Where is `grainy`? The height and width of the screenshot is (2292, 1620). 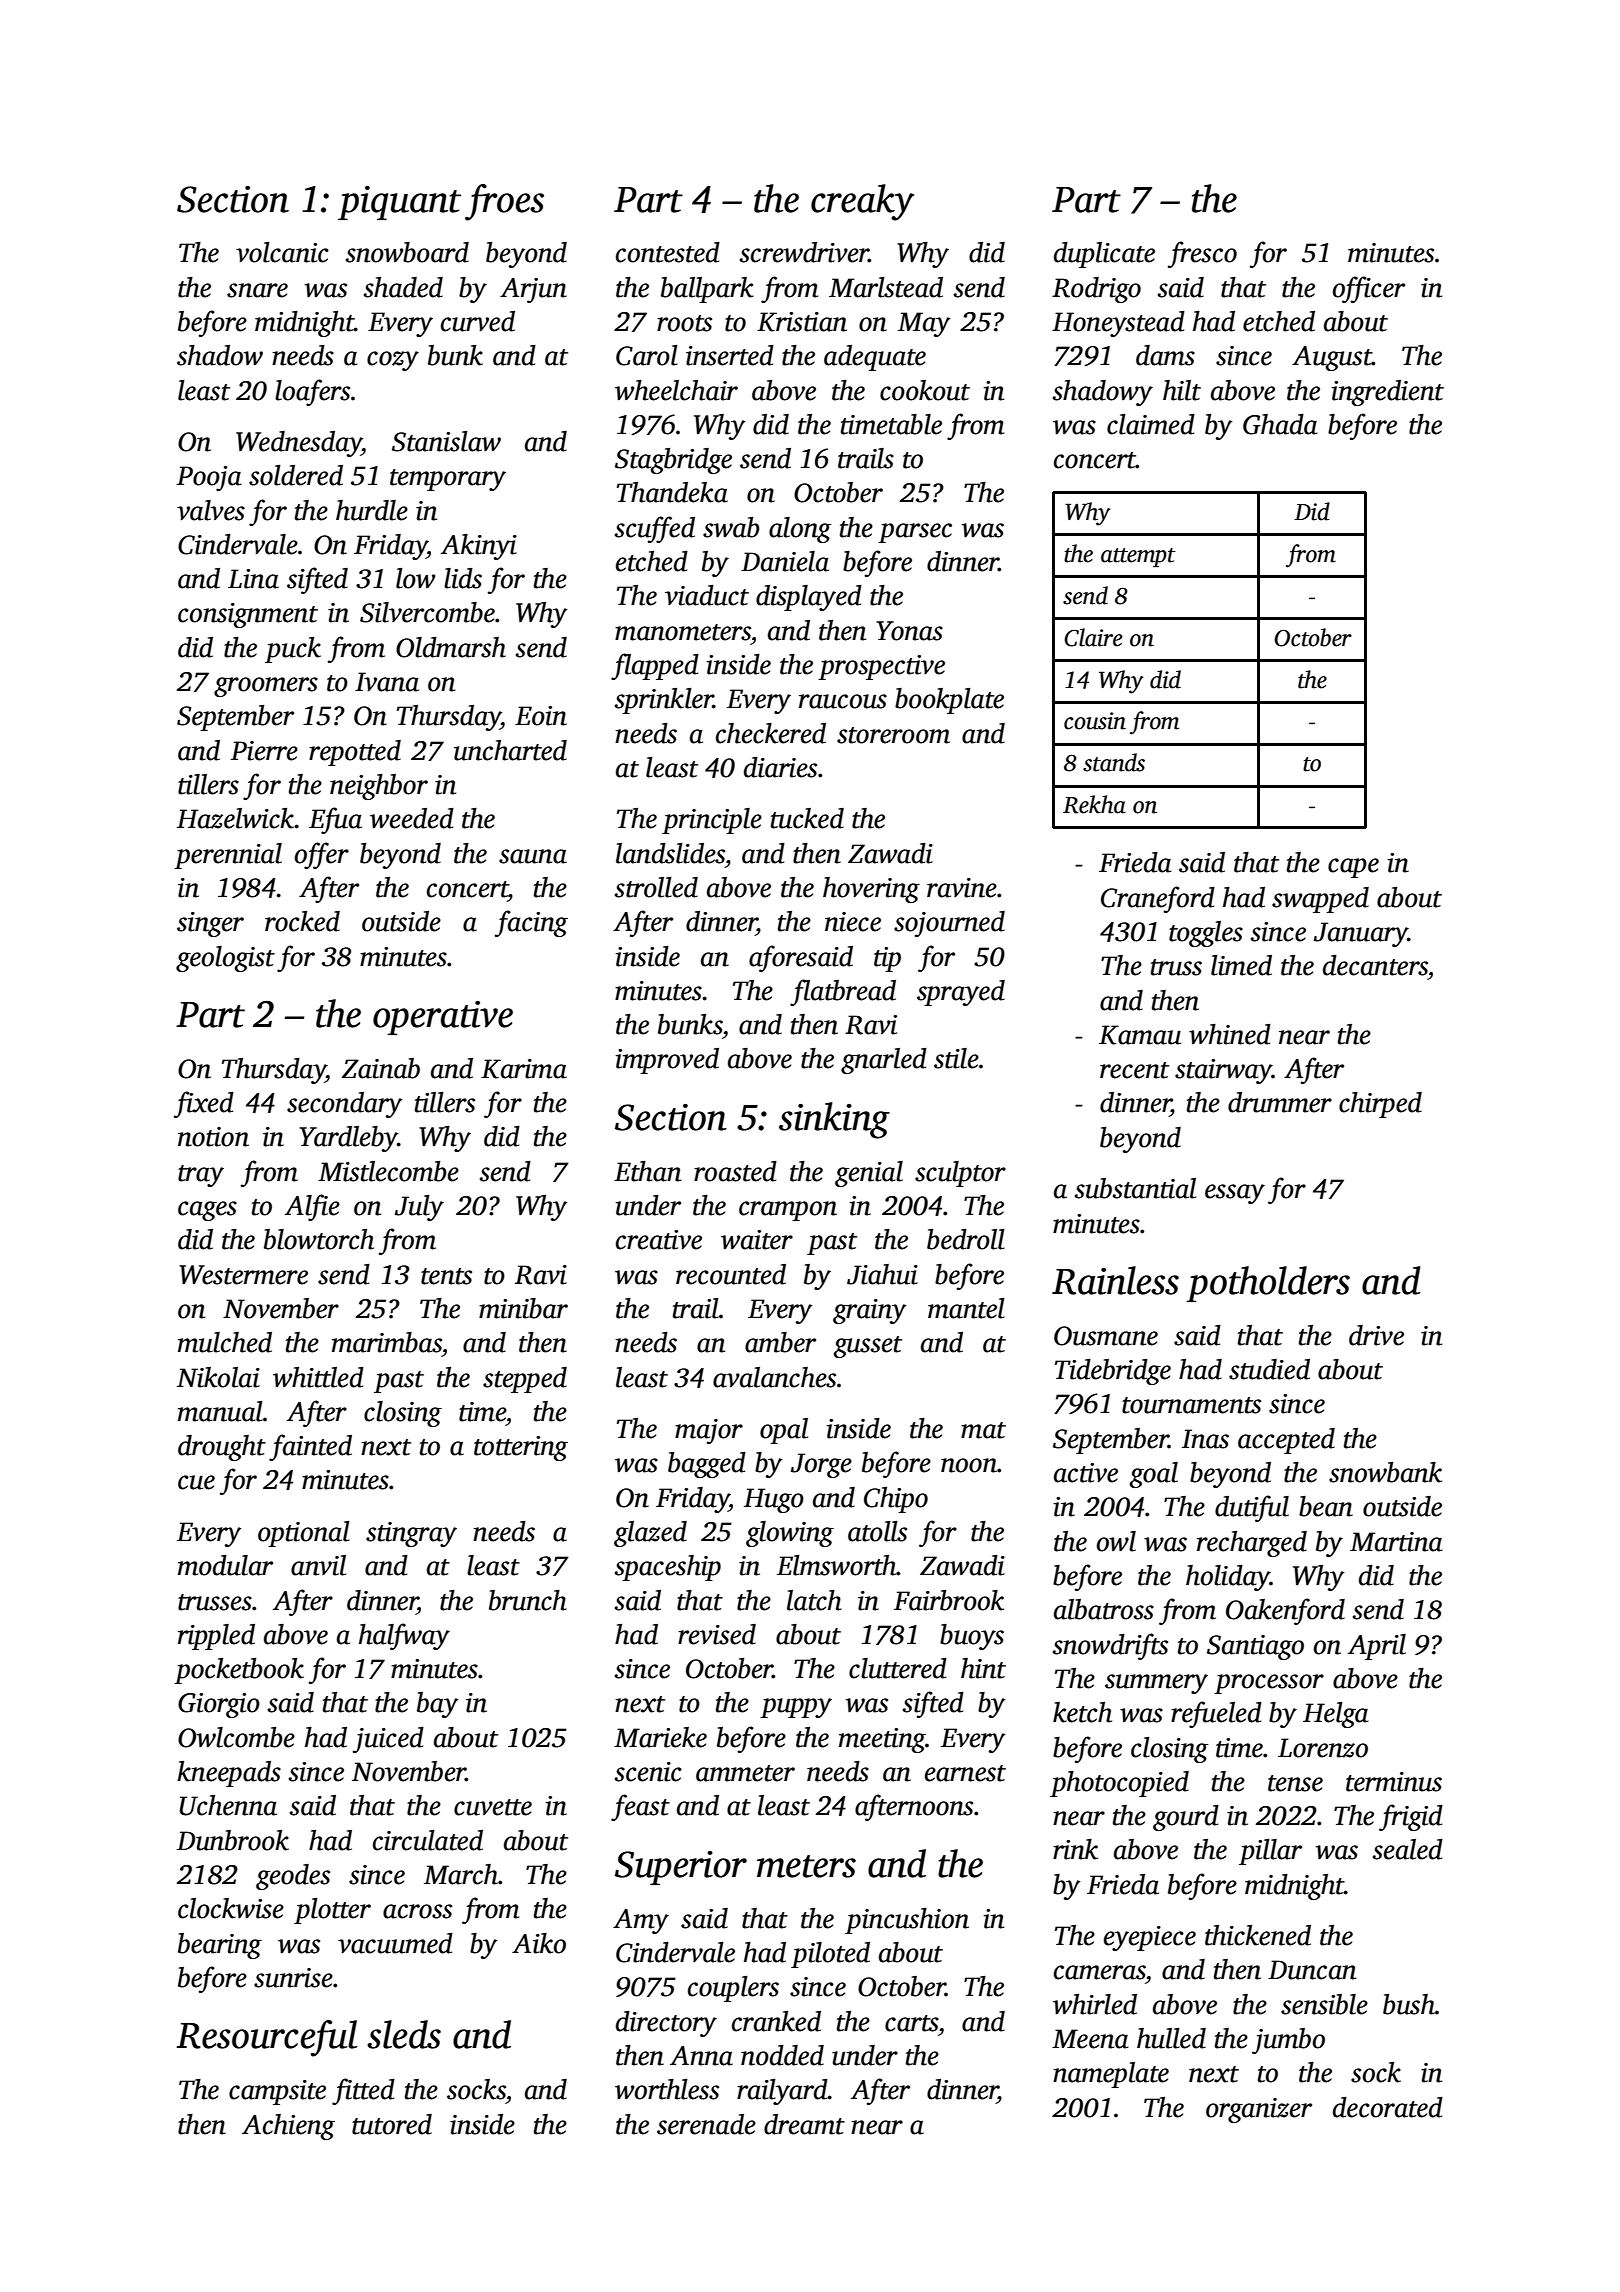 grainy is located at coordinates (870, 1311).
